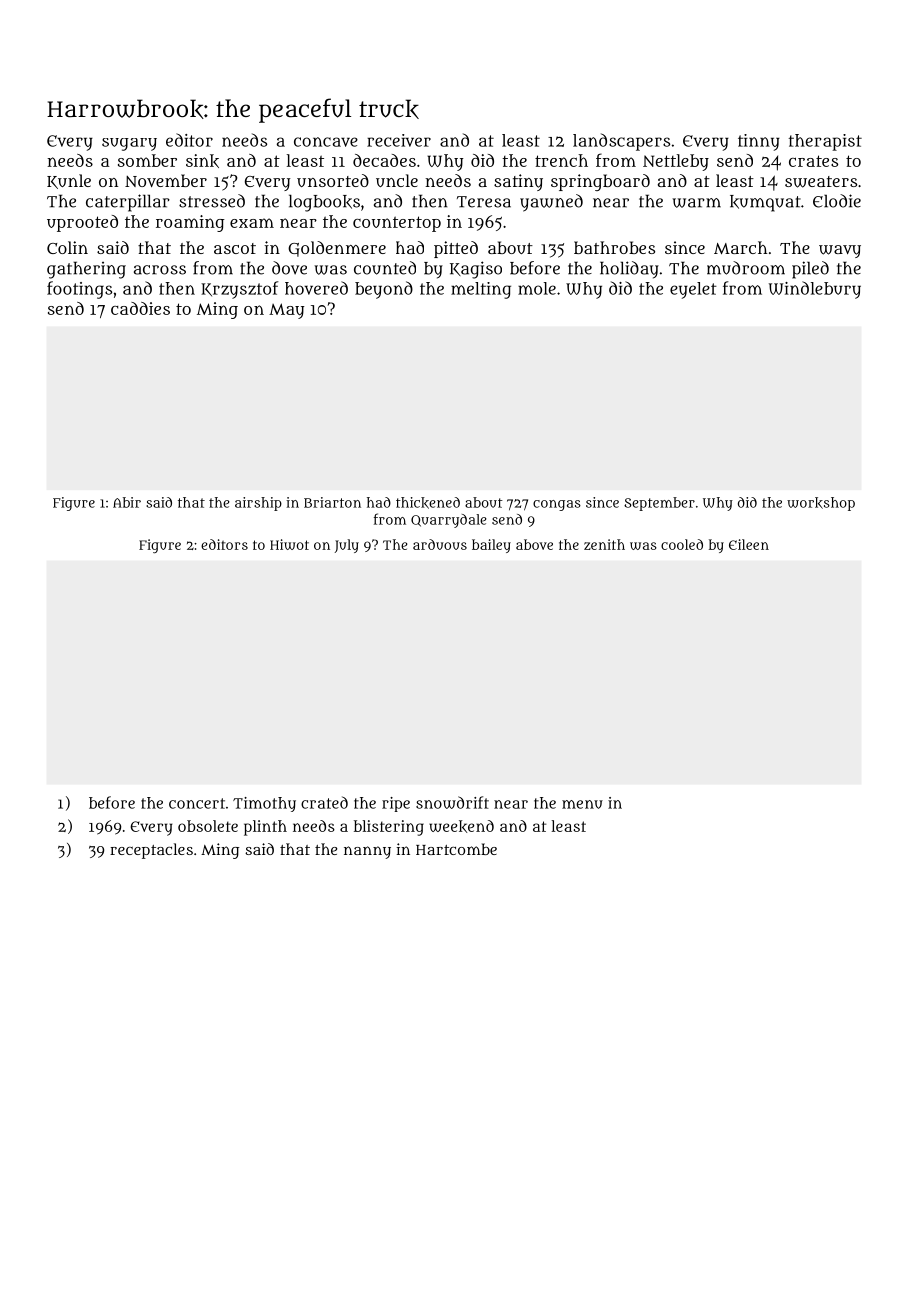 This screenshot has height=1316, width=908. Describe the element at coordinates (252, 223) in the screenshot. I see `exam` at that location.
